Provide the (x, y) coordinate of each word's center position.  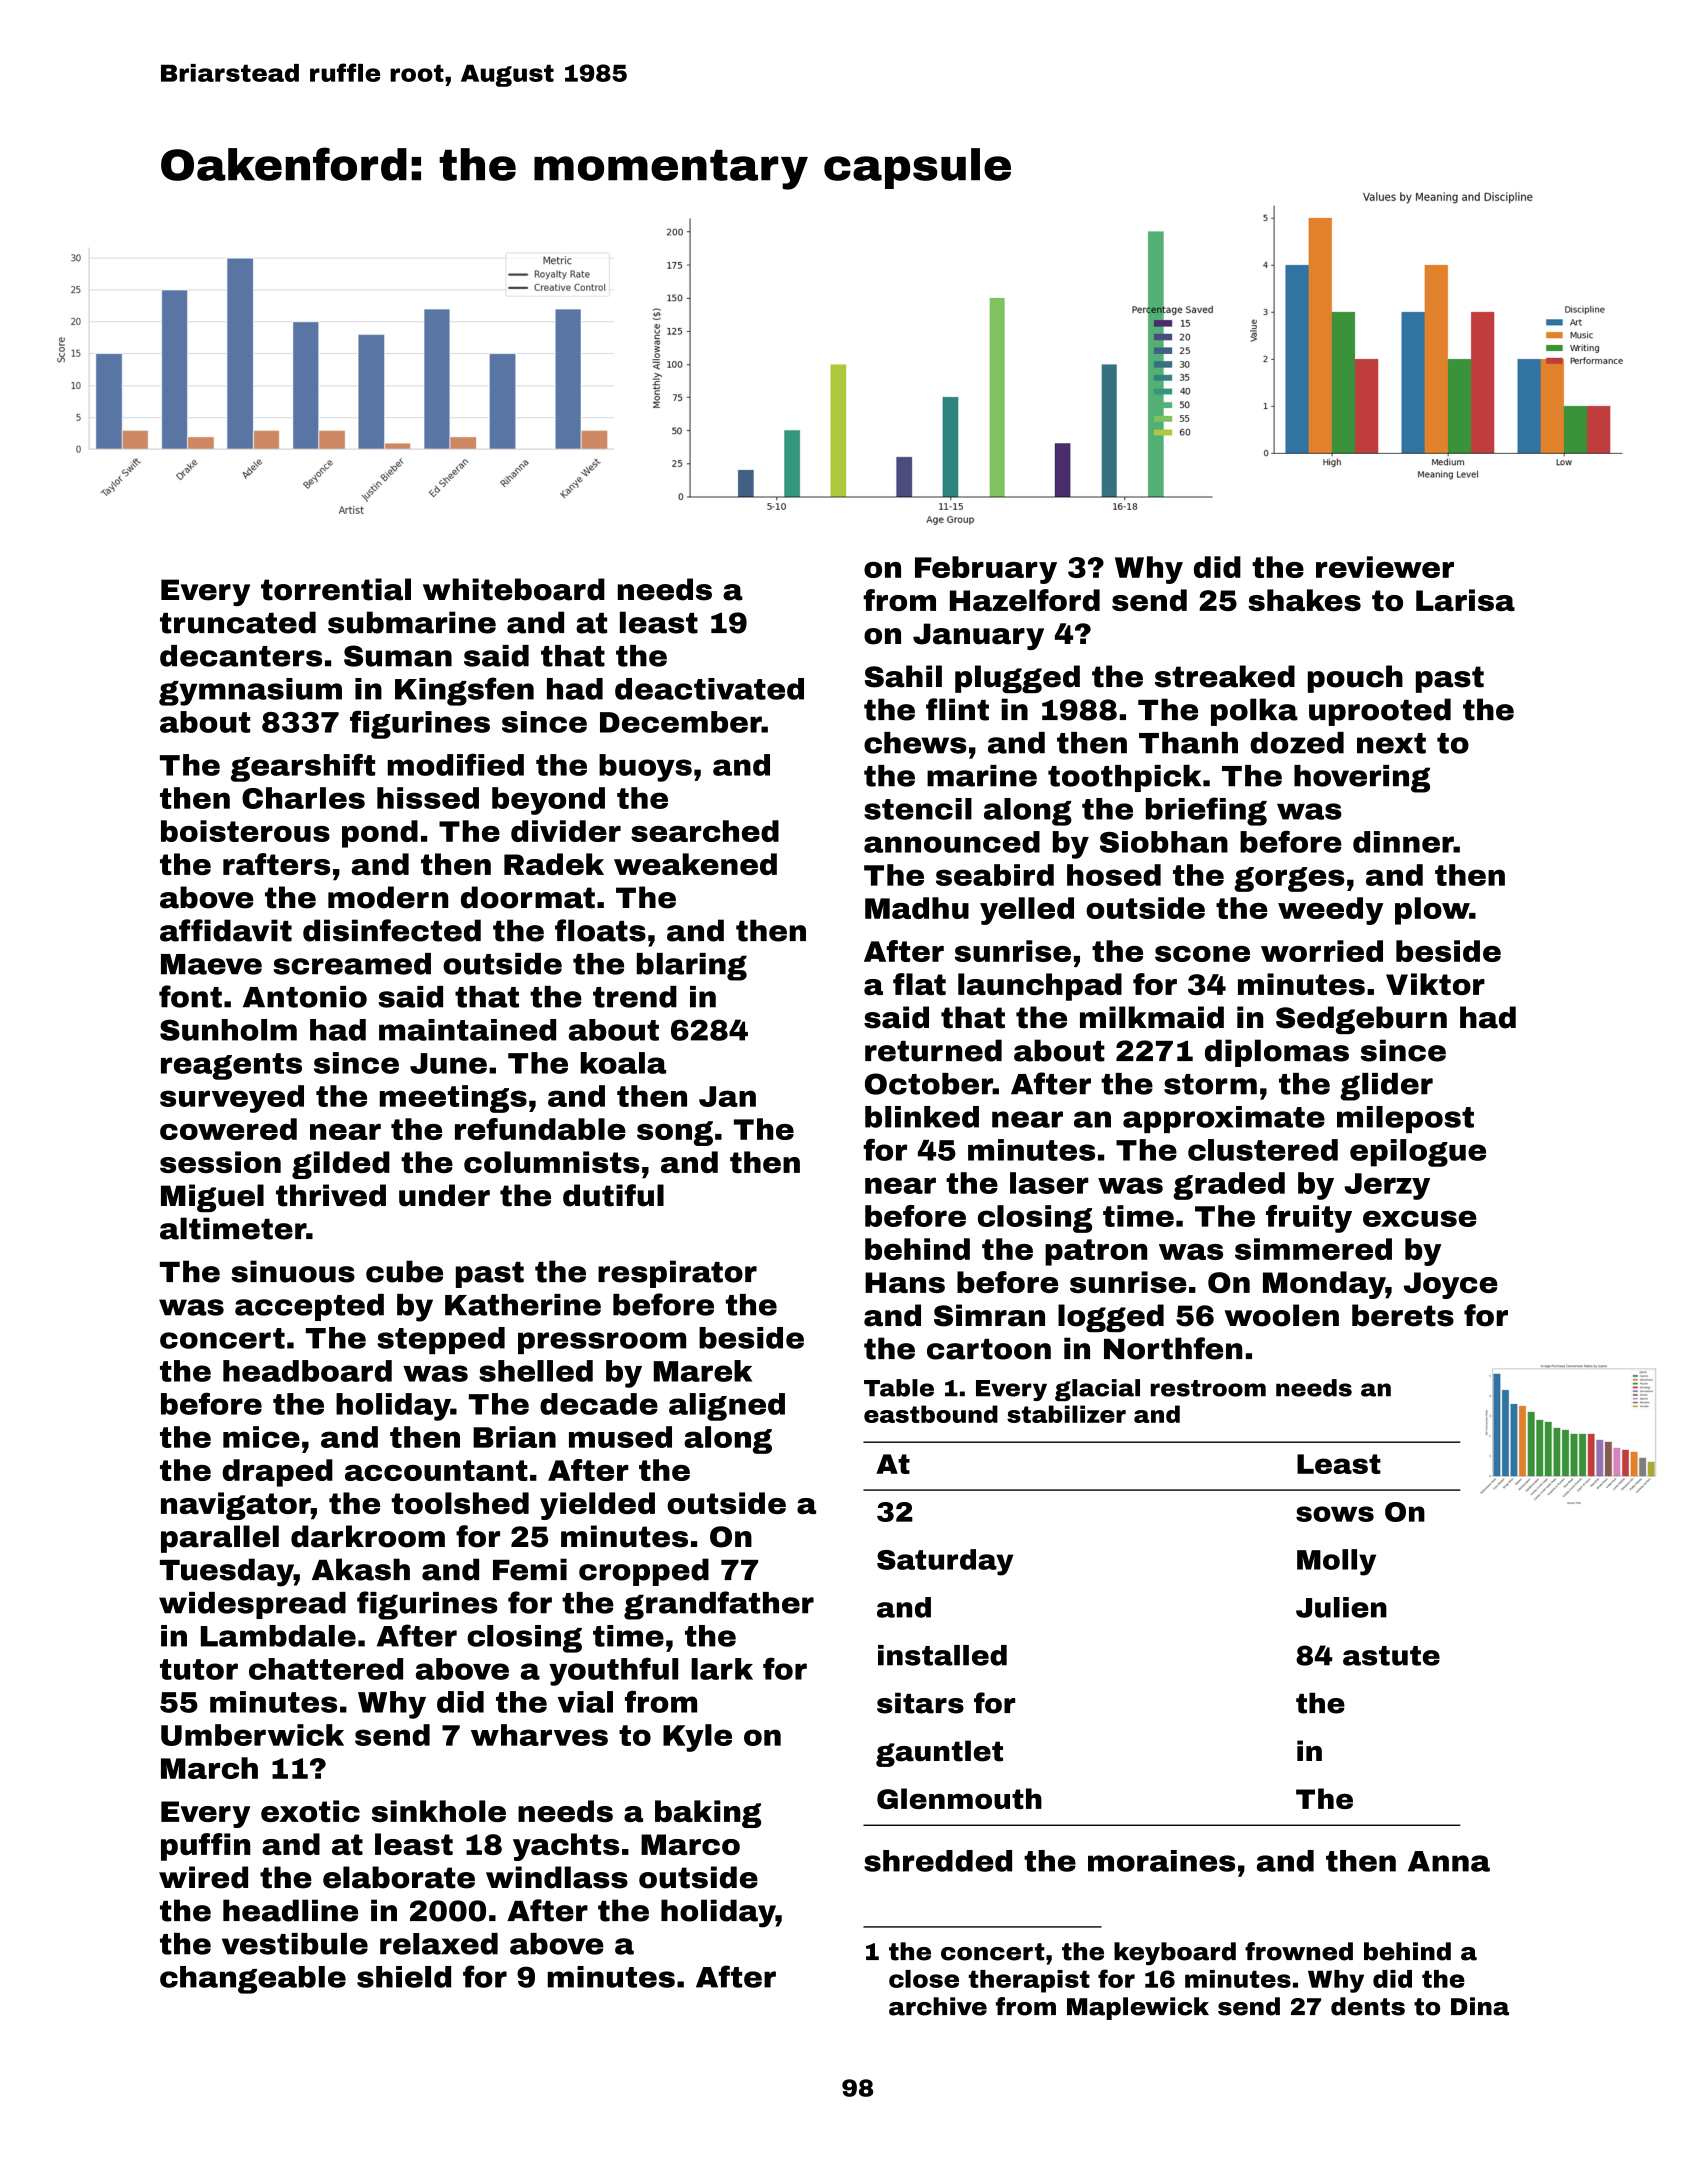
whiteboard (514, 589)
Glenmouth (959, 1798)
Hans (905, 1282)
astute (1391, 1656)
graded (1229, 1186)
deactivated (709, 689)
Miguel (212, 1198)
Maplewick (1138, 2008)
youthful (613, 1671)
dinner (1403, 842)
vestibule (295, 1944)
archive (938, 2006)
